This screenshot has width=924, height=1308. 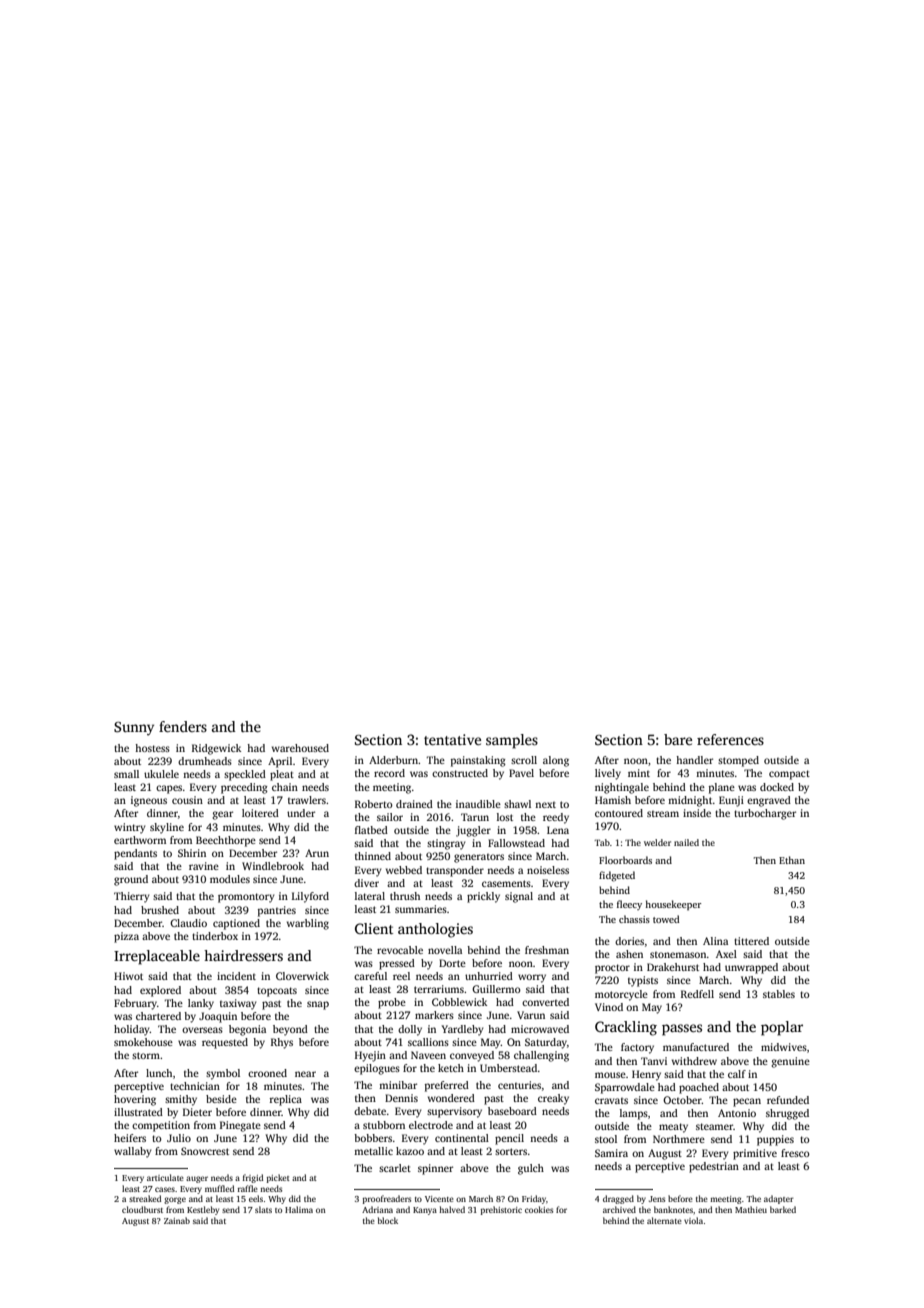 What do you see at coordinates (506, 883) in the screenshot?
I see `casements` at bounding box center [506, 883].
